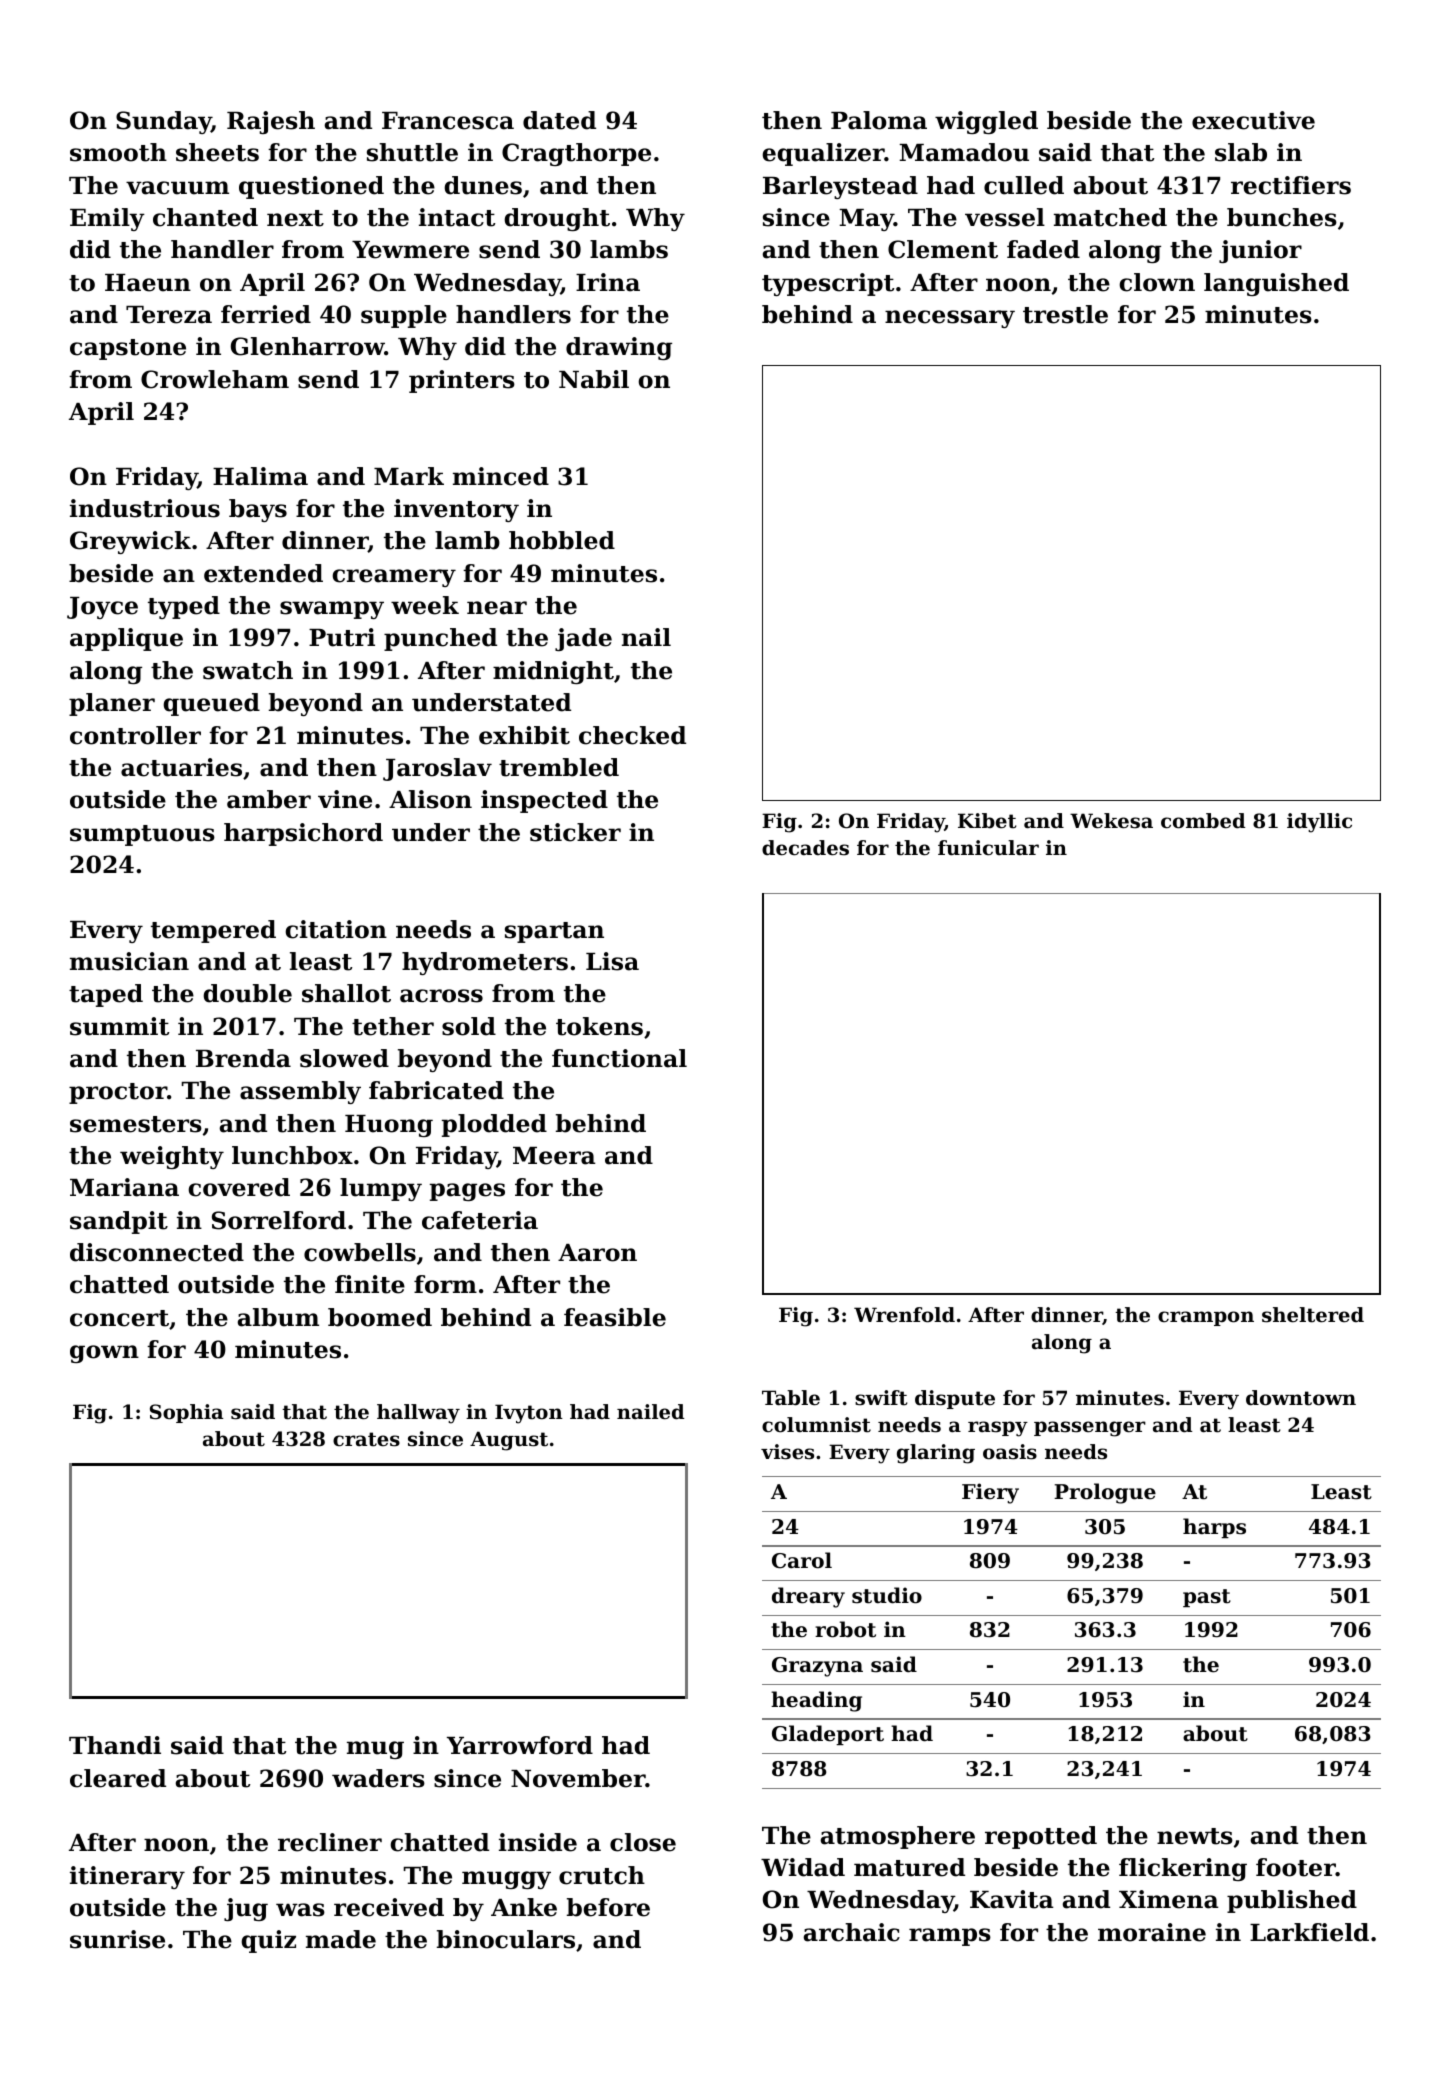 This page has height=2100, width=1450. Describe the element at coordinates (266, 314) in the page. I see `ferried` at that location.
